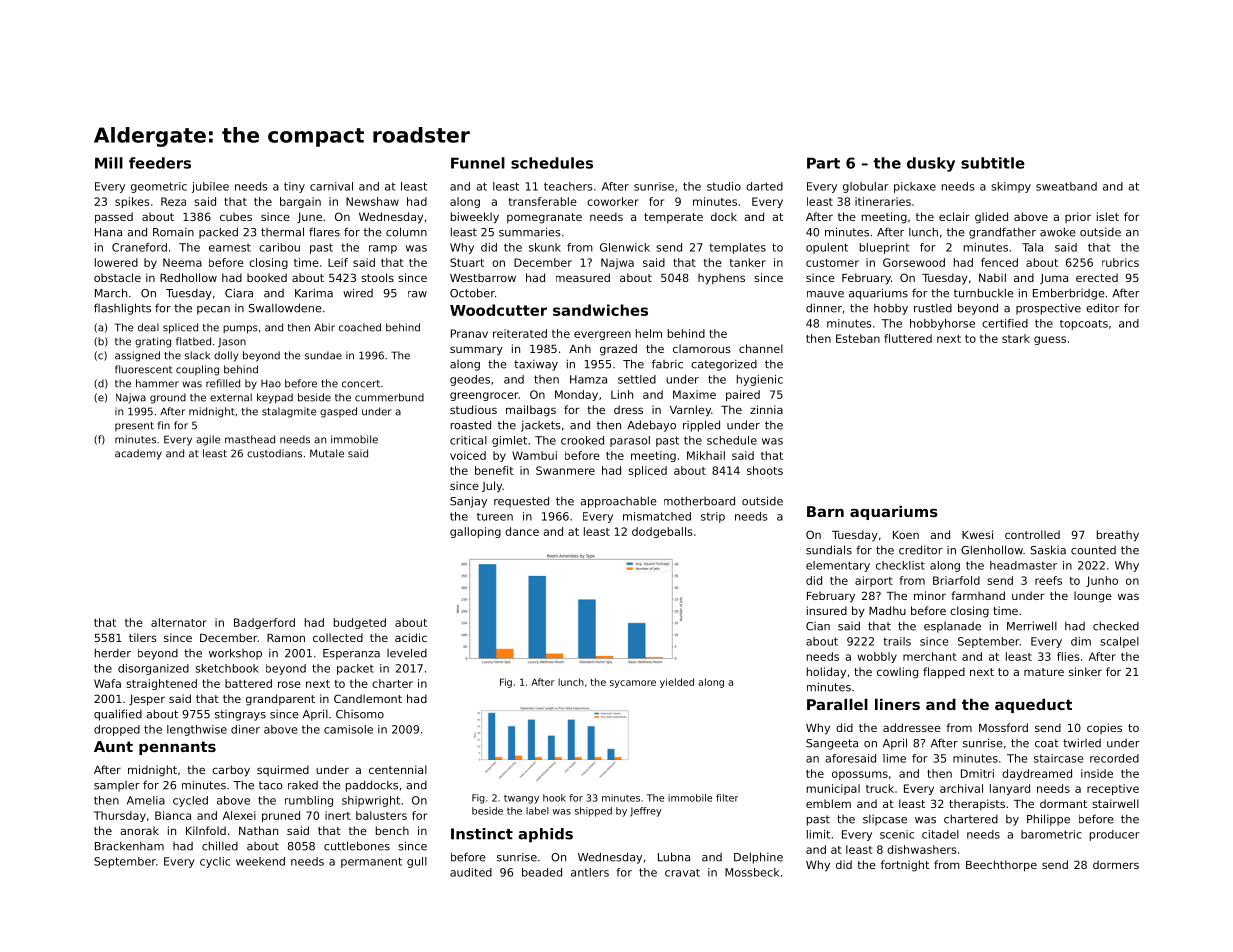 This page has height=952, width=1233. I want to click on dance, so click(522, 531).
